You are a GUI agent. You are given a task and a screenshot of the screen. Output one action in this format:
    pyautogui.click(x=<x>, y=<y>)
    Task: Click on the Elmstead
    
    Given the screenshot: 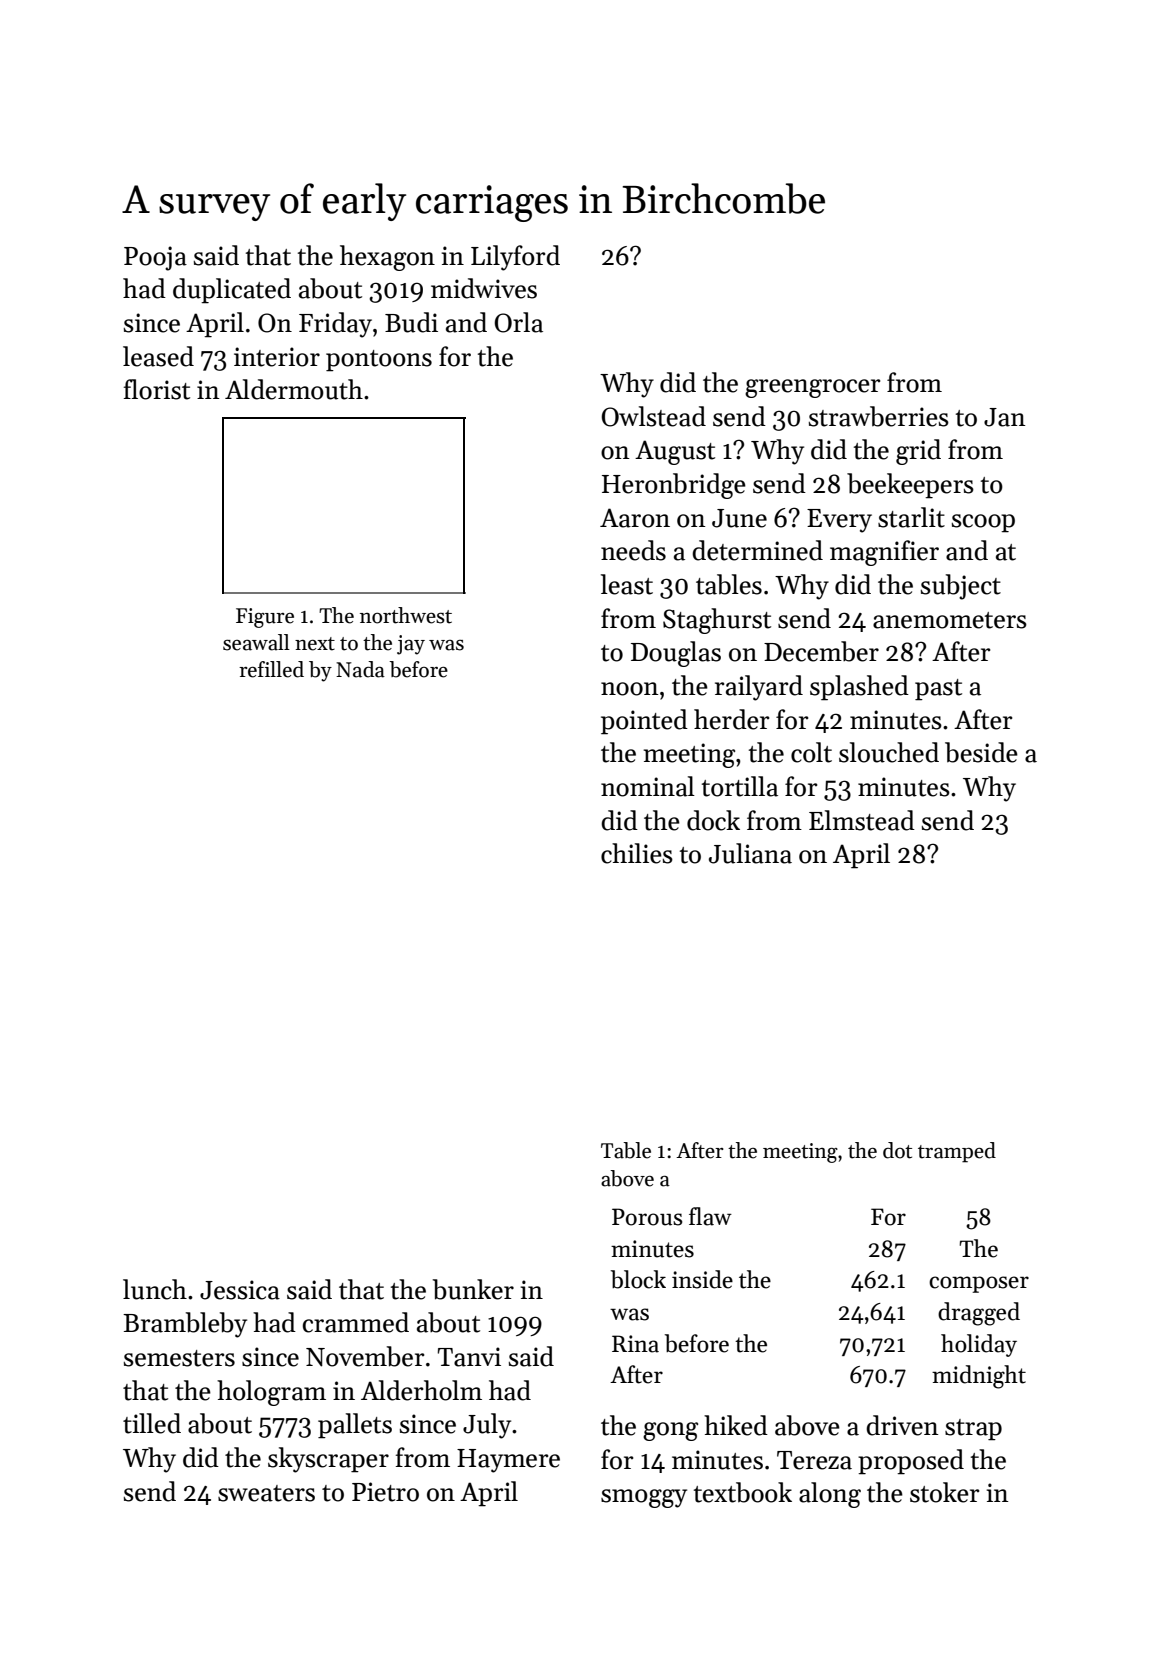 What is the action you would take?
    pyautogui.click(x=862, y=820)
